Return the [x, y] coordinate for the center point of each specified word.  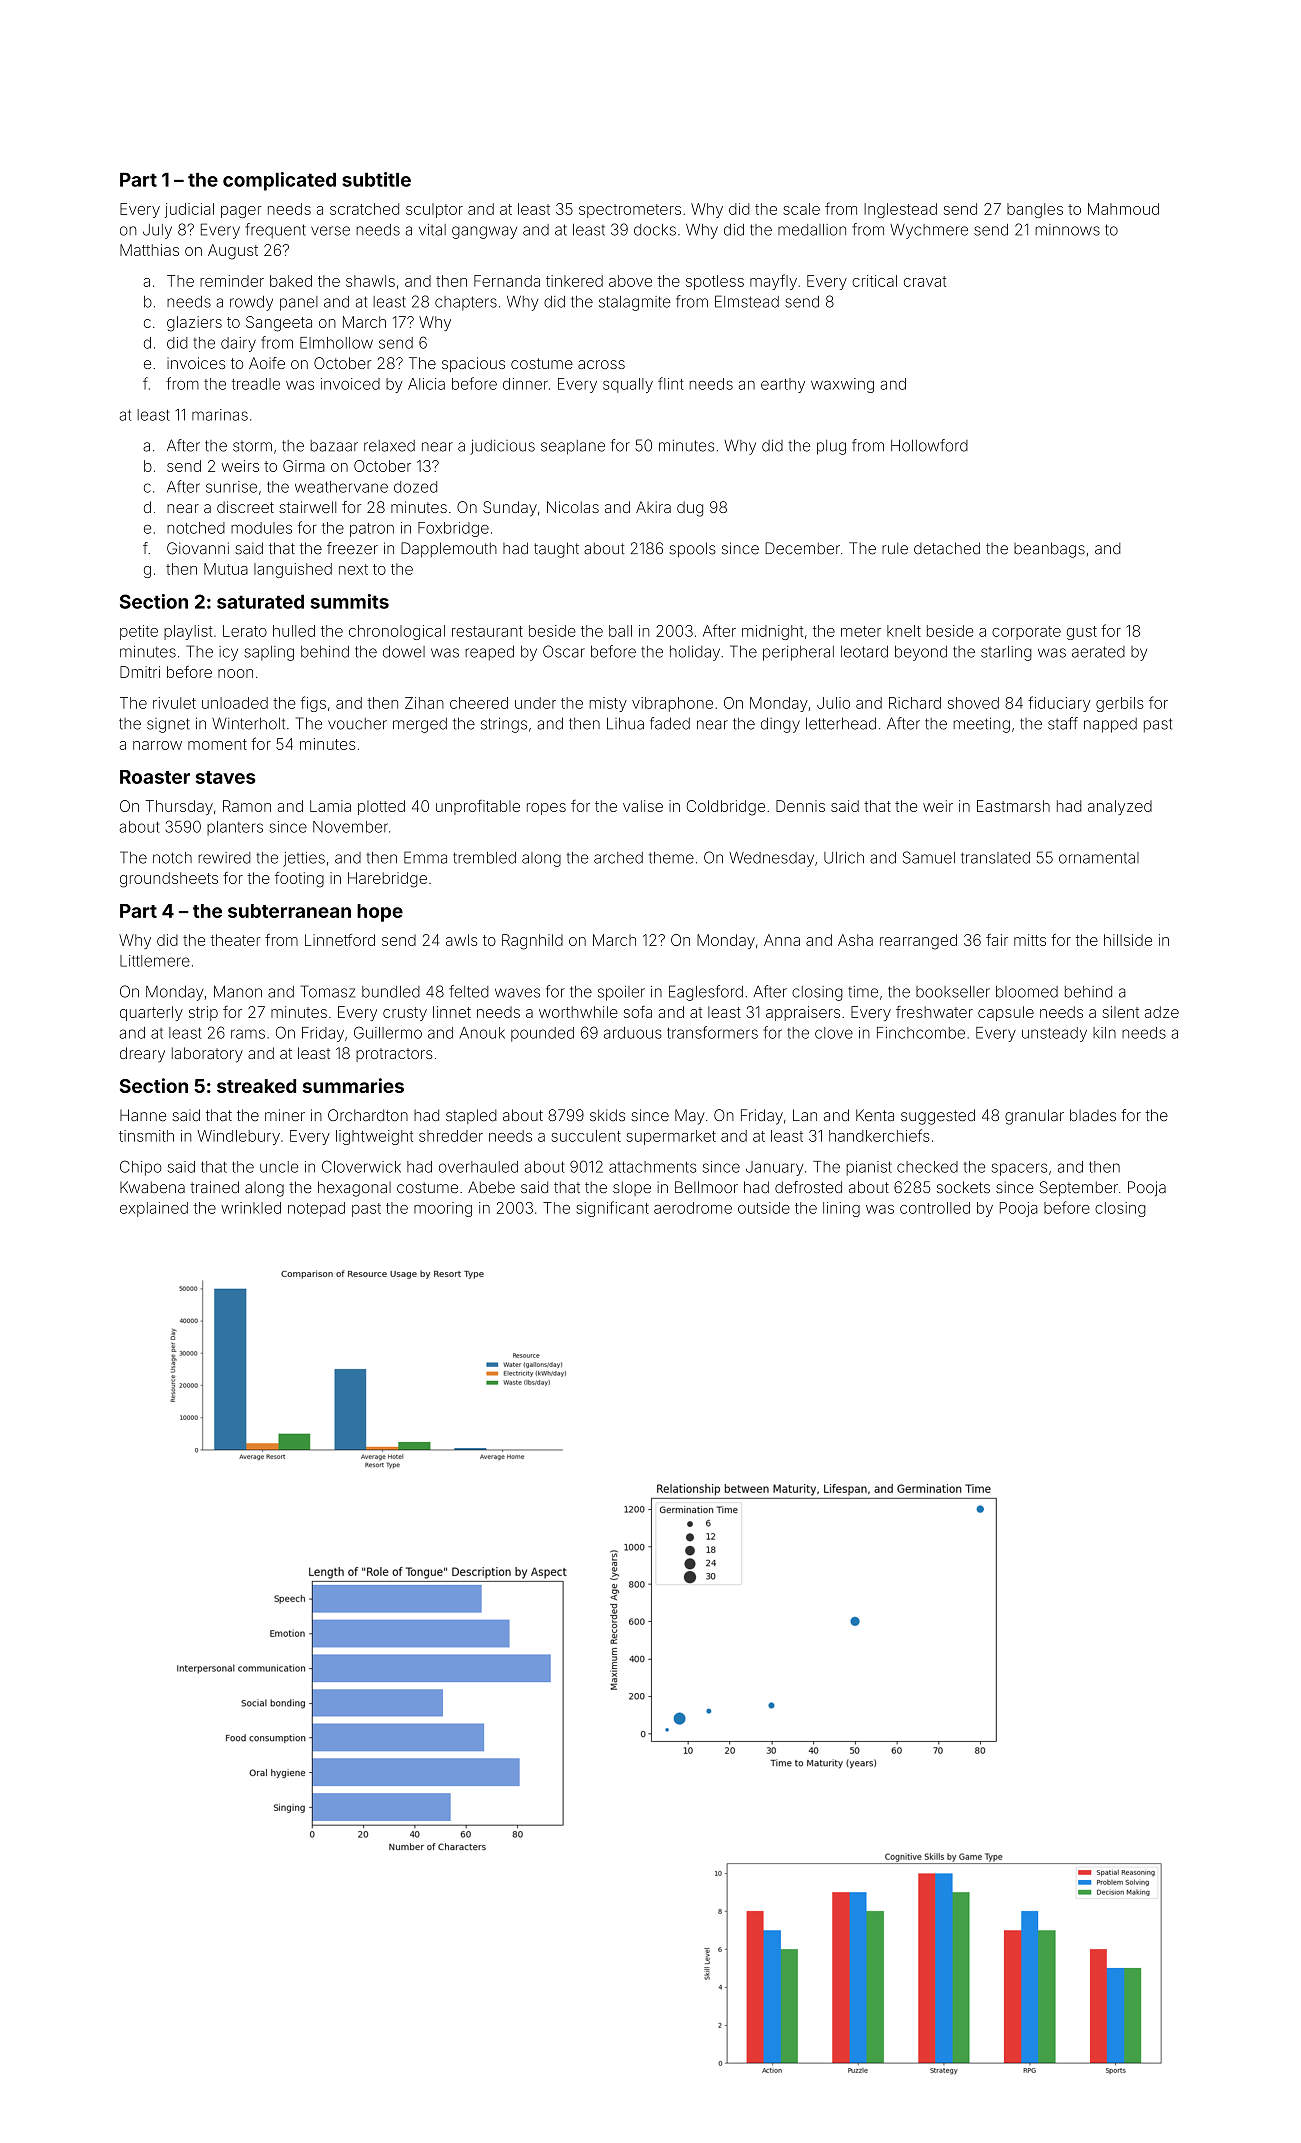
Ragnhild [532, 942]
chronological [397, 632]
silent [1121, 1012]
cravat [925, 281]
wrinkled [251, 1208]
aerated [1098, 652]
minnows [1068, 230]
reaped [490, 653]
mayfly [773, 282]
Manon [238, 991]
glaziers [194, 324]
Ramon [247, 806]
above [630, 281]
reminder [232, 281]
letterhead [841, 724]
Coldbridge [726, 808]
